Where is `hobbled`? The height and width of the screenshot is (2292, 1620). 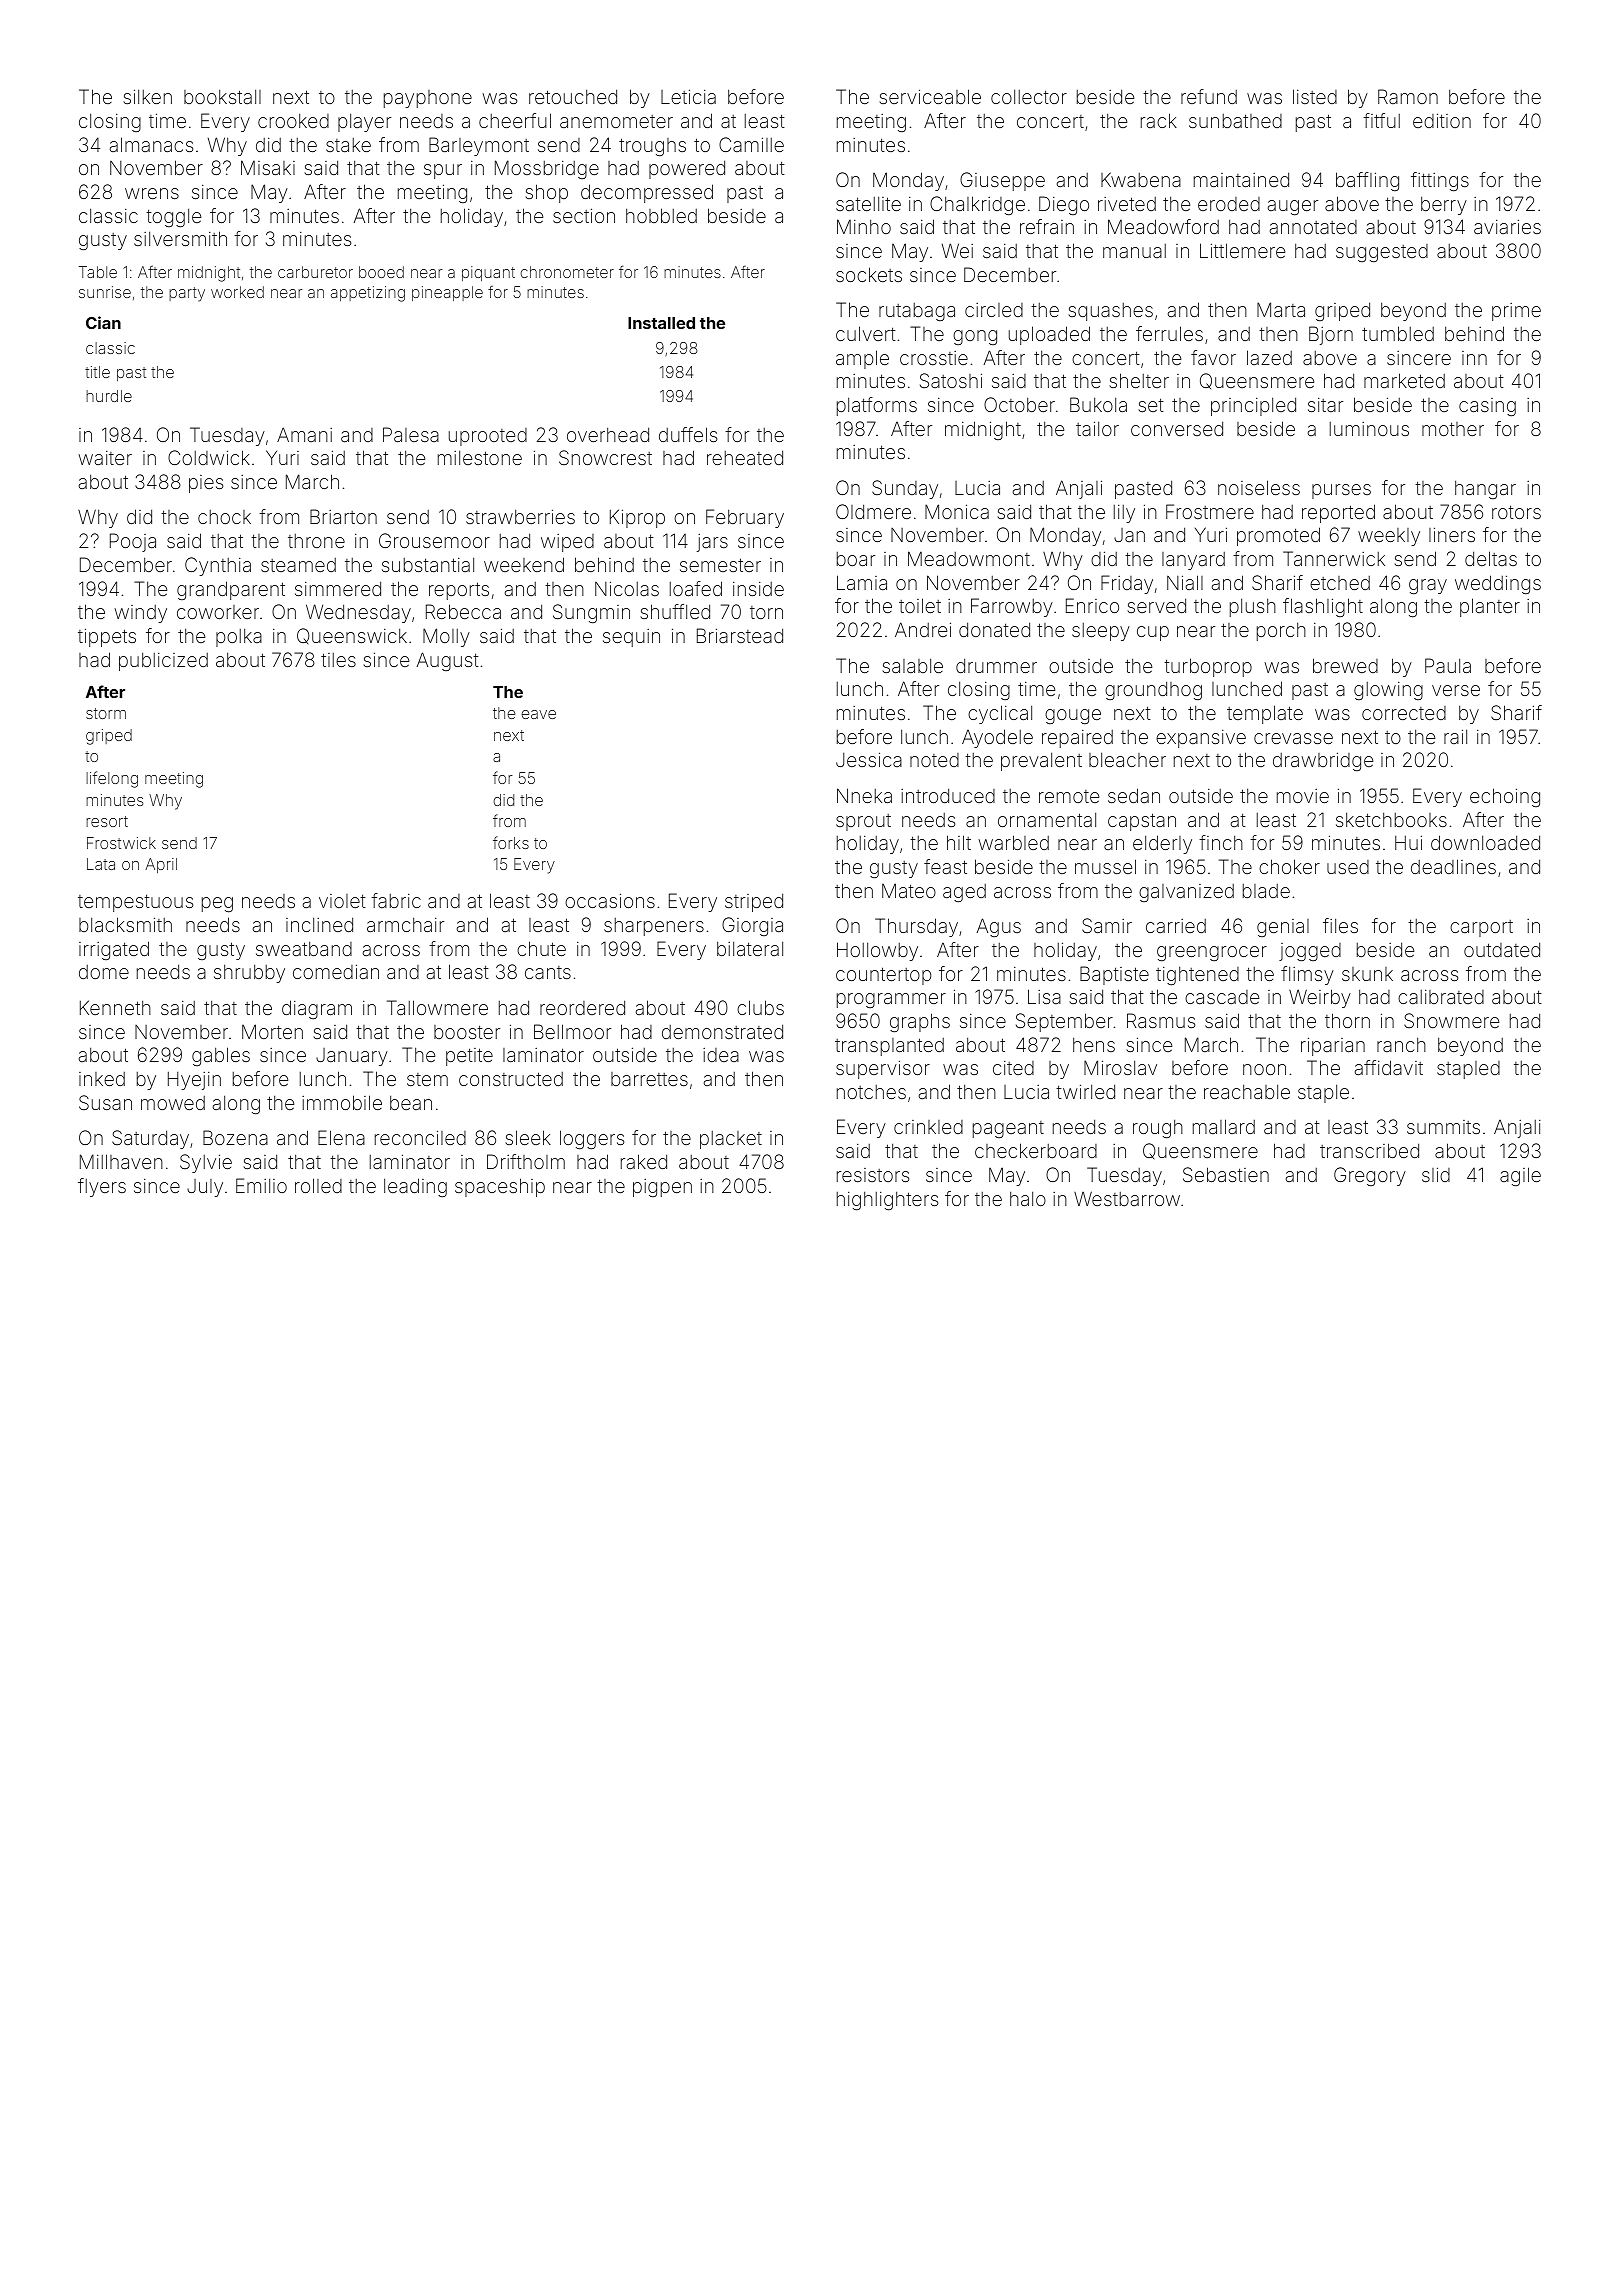 hobbled is located at coordinates (661, 215).
